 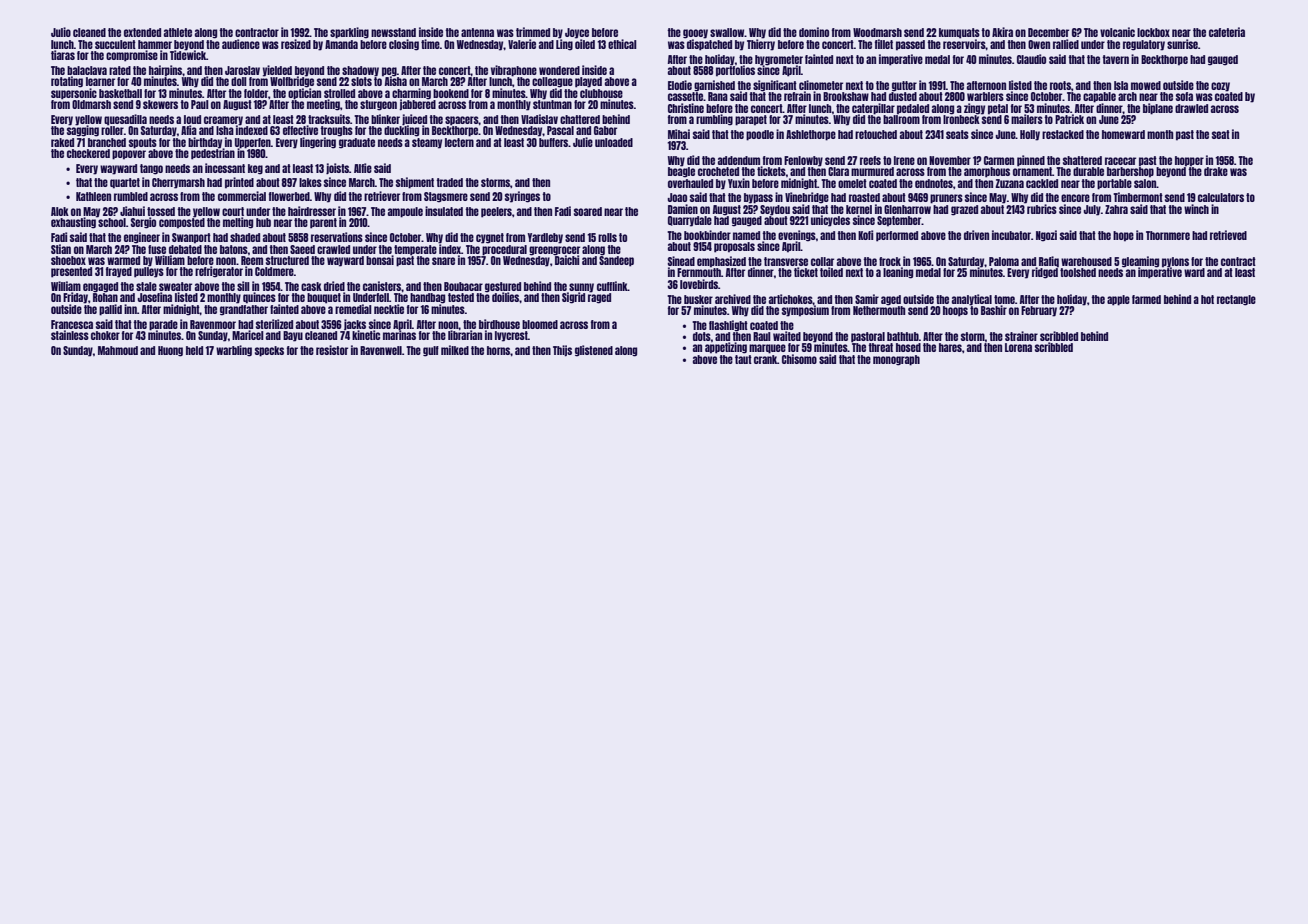 What do you see at coordinates (698, 299) in the document?
I see `busker` at bounding box center [698, 299].
